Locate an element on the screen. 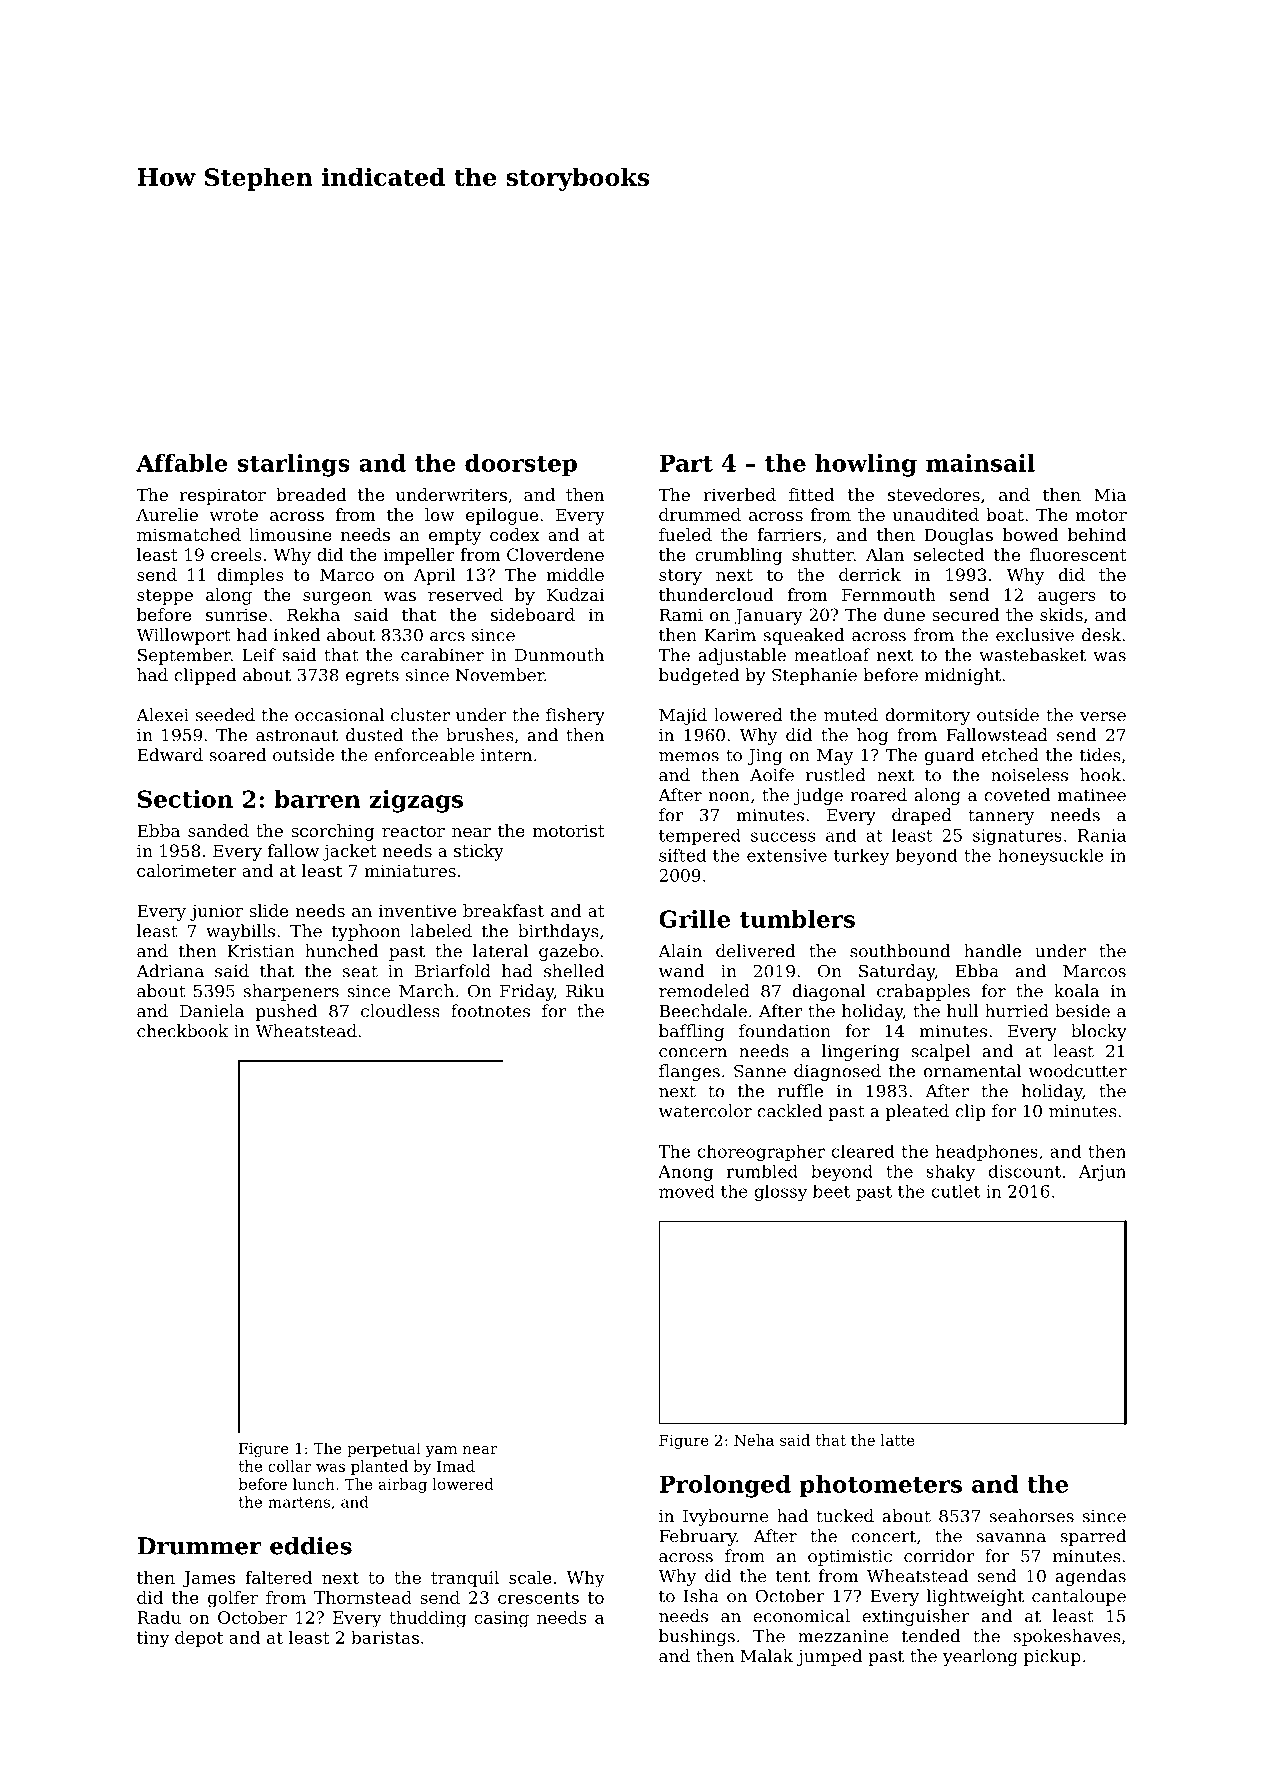  watercolor is located at coordinates (705, 1111).
